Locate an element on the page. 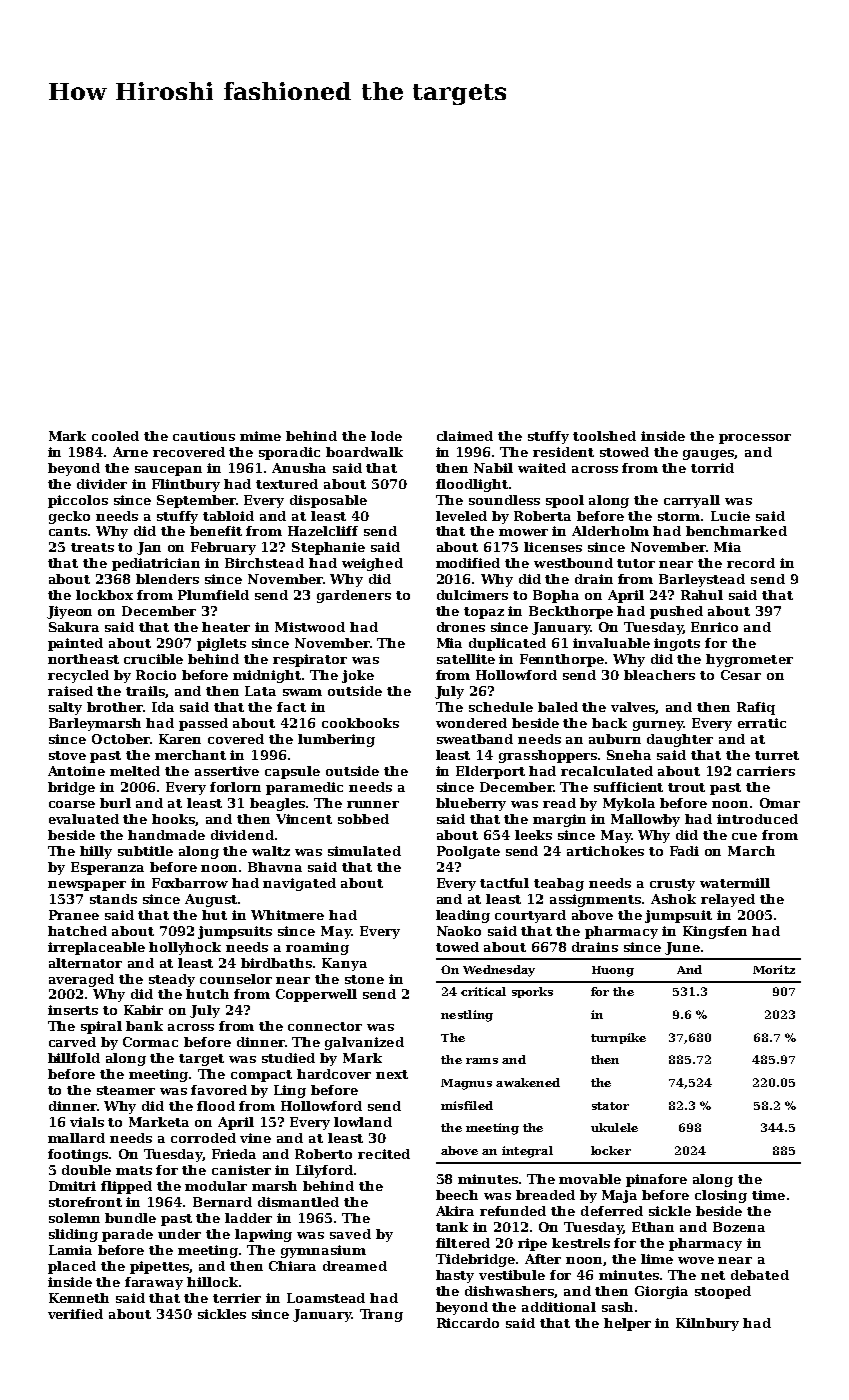  carriers is located at coordinates (766, 771).
